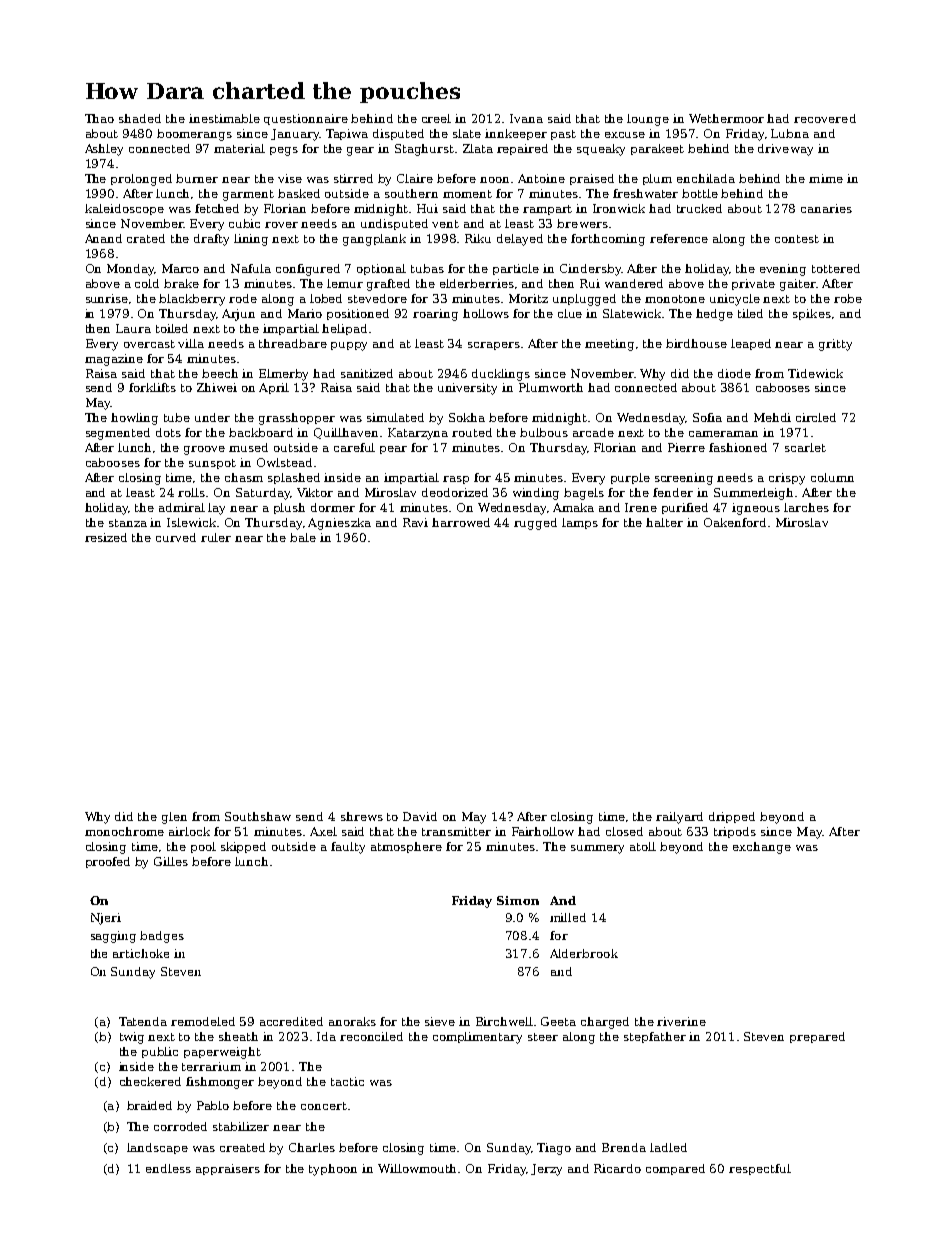 This document has height=1233, width=952. Describe the element at coordinates (339, 524) in the document. I see `Agnieszka` at that location.
